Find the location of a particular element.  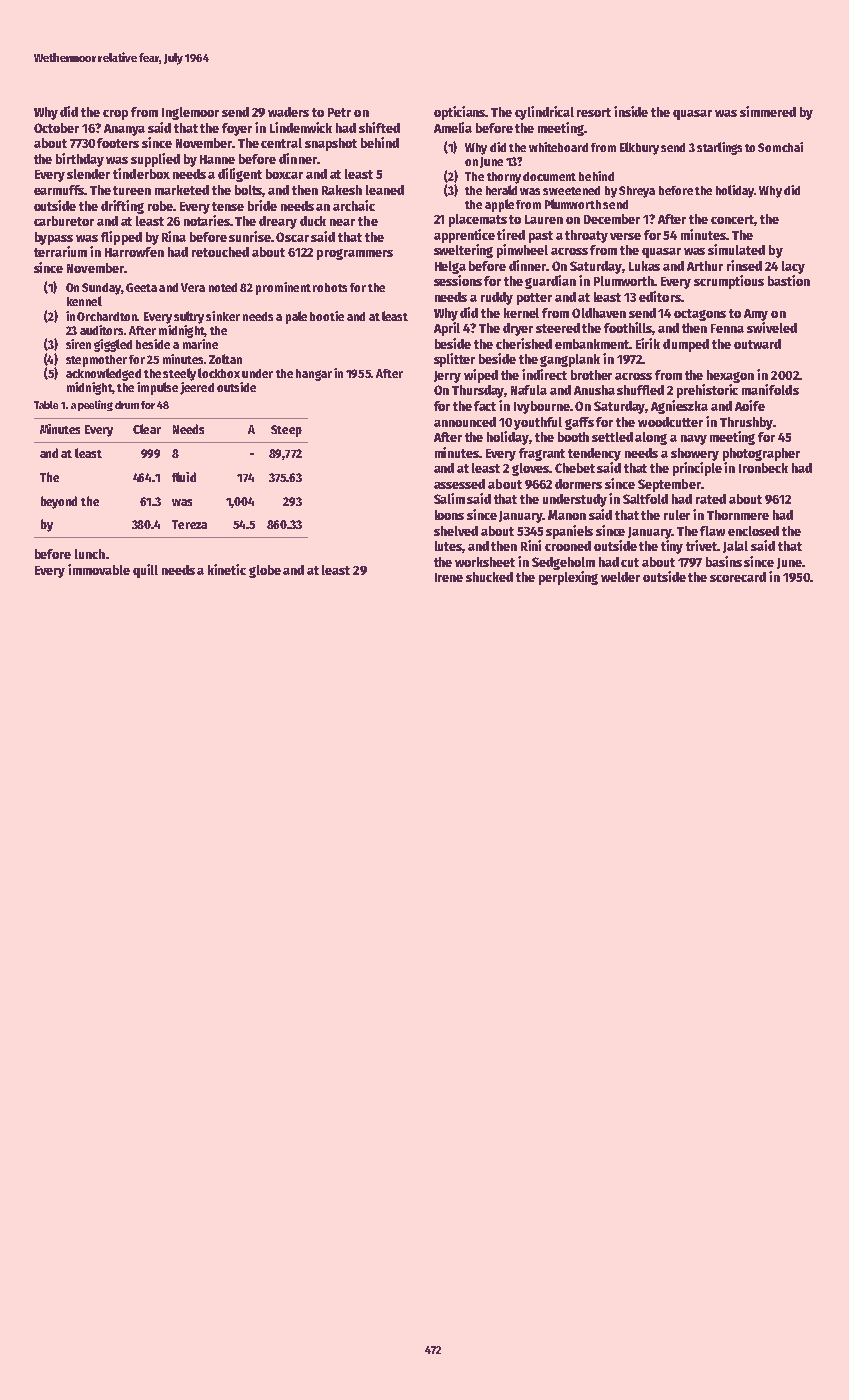

photographer is located at coordinates (761, 454).
